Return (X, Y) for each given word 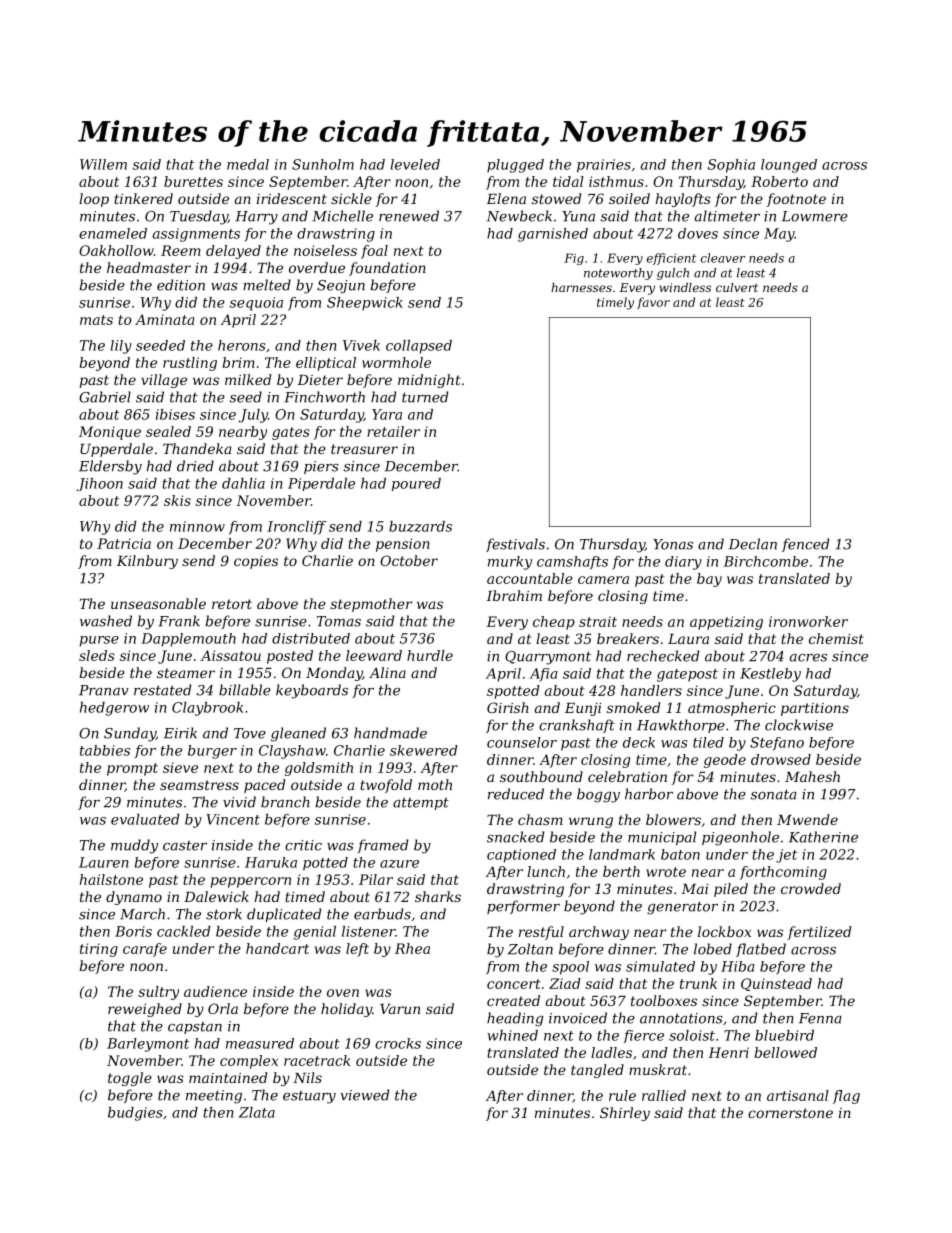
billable (245, 690)
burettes (193, 181)
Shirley (625, 1114)
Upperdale (116, 450)
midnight (429, 381)
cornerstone (790, 1113)
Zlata (257, 1112)
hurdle (430, 655)
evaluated (145, 819)
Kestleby (770, 675)
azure (399, 864)
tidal (568, 181)
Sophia (731, 166)
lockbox (724, 931)
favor (653, 303)
